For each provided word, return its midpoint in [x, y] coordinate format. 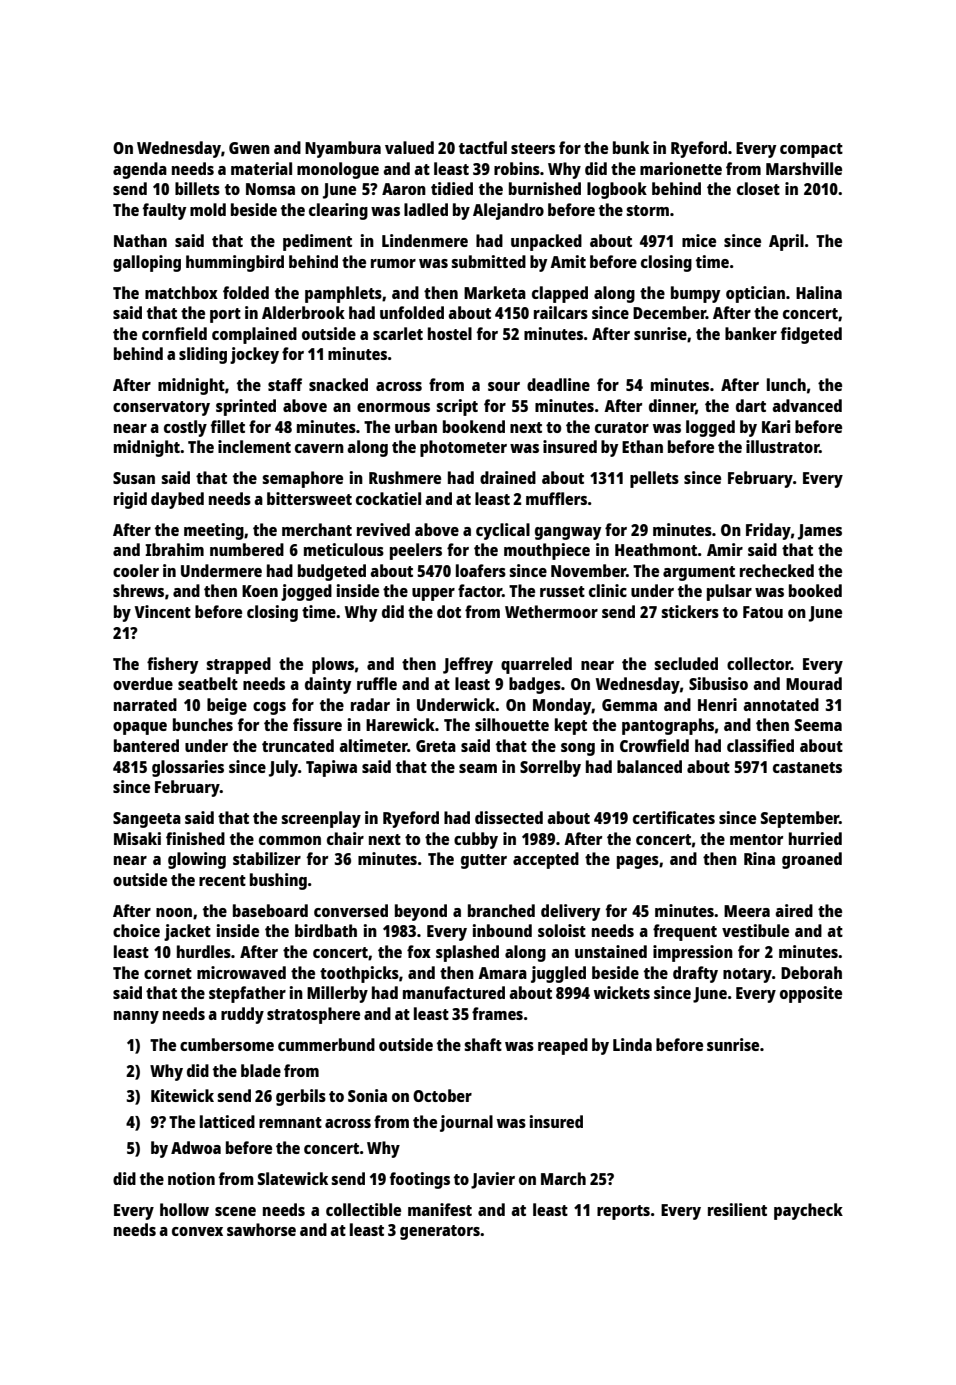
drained [508, 477]
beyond [421, 912]
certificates [674, 817]
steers [533, 148]
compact [811, 150]
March [563, 1178]
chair [345, 838]
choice [136, 930]
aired [794, 910]
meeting [214, 531]
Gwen [249, 148]
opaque [140, 728]
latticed [227, 1121]
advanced [807, 405]
